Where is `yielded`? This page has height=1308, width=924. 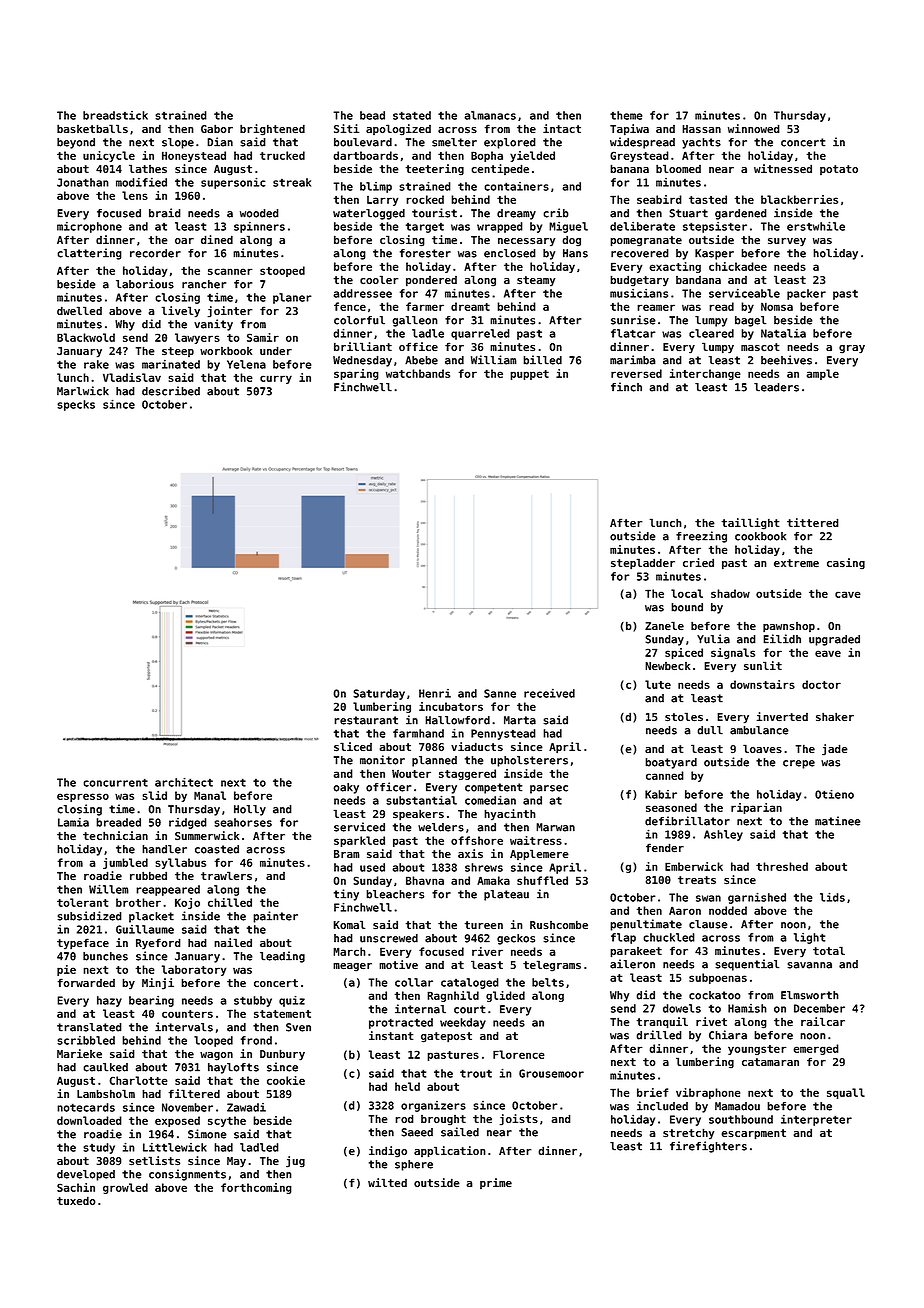
yielded is located at coordinates (532, 156).
